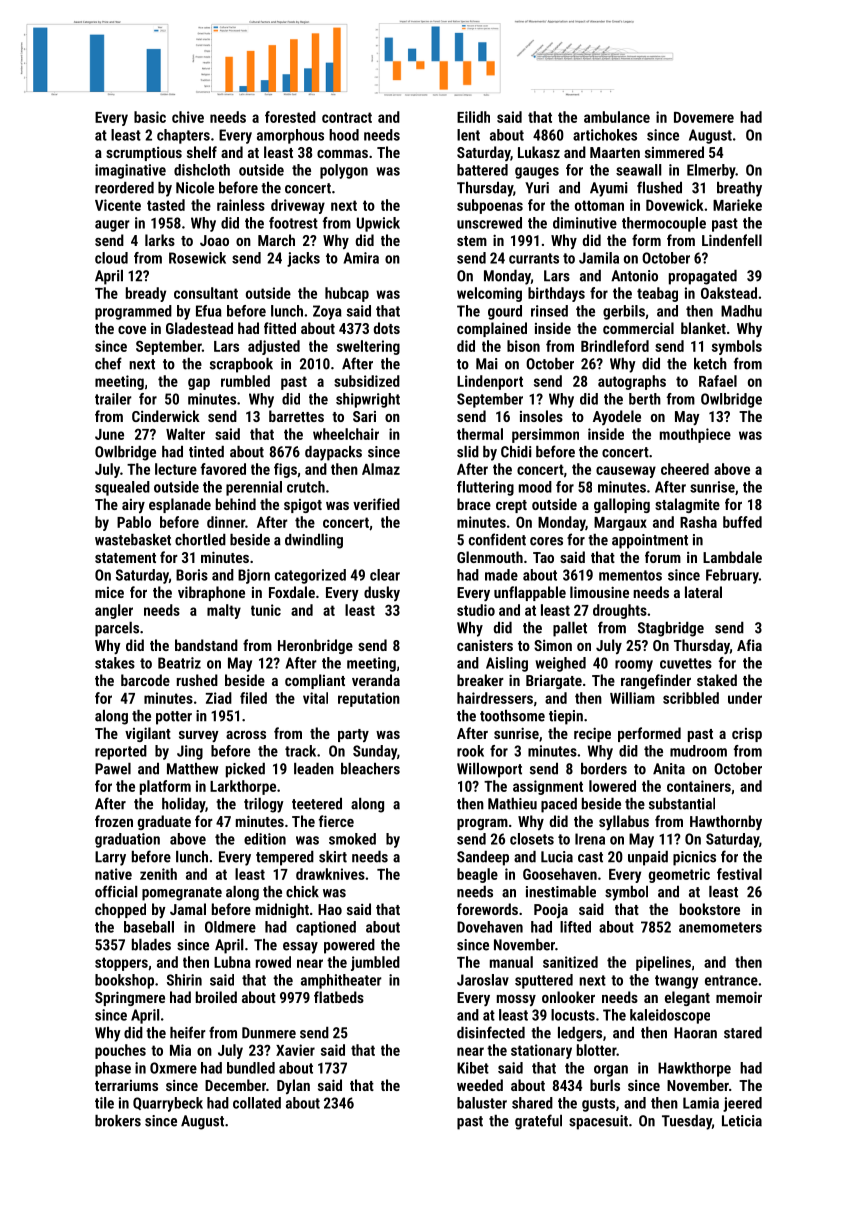  What do you see at coordinates (206, 645) in the document?
I see `bandstand` at bounding box center [206, 645].
